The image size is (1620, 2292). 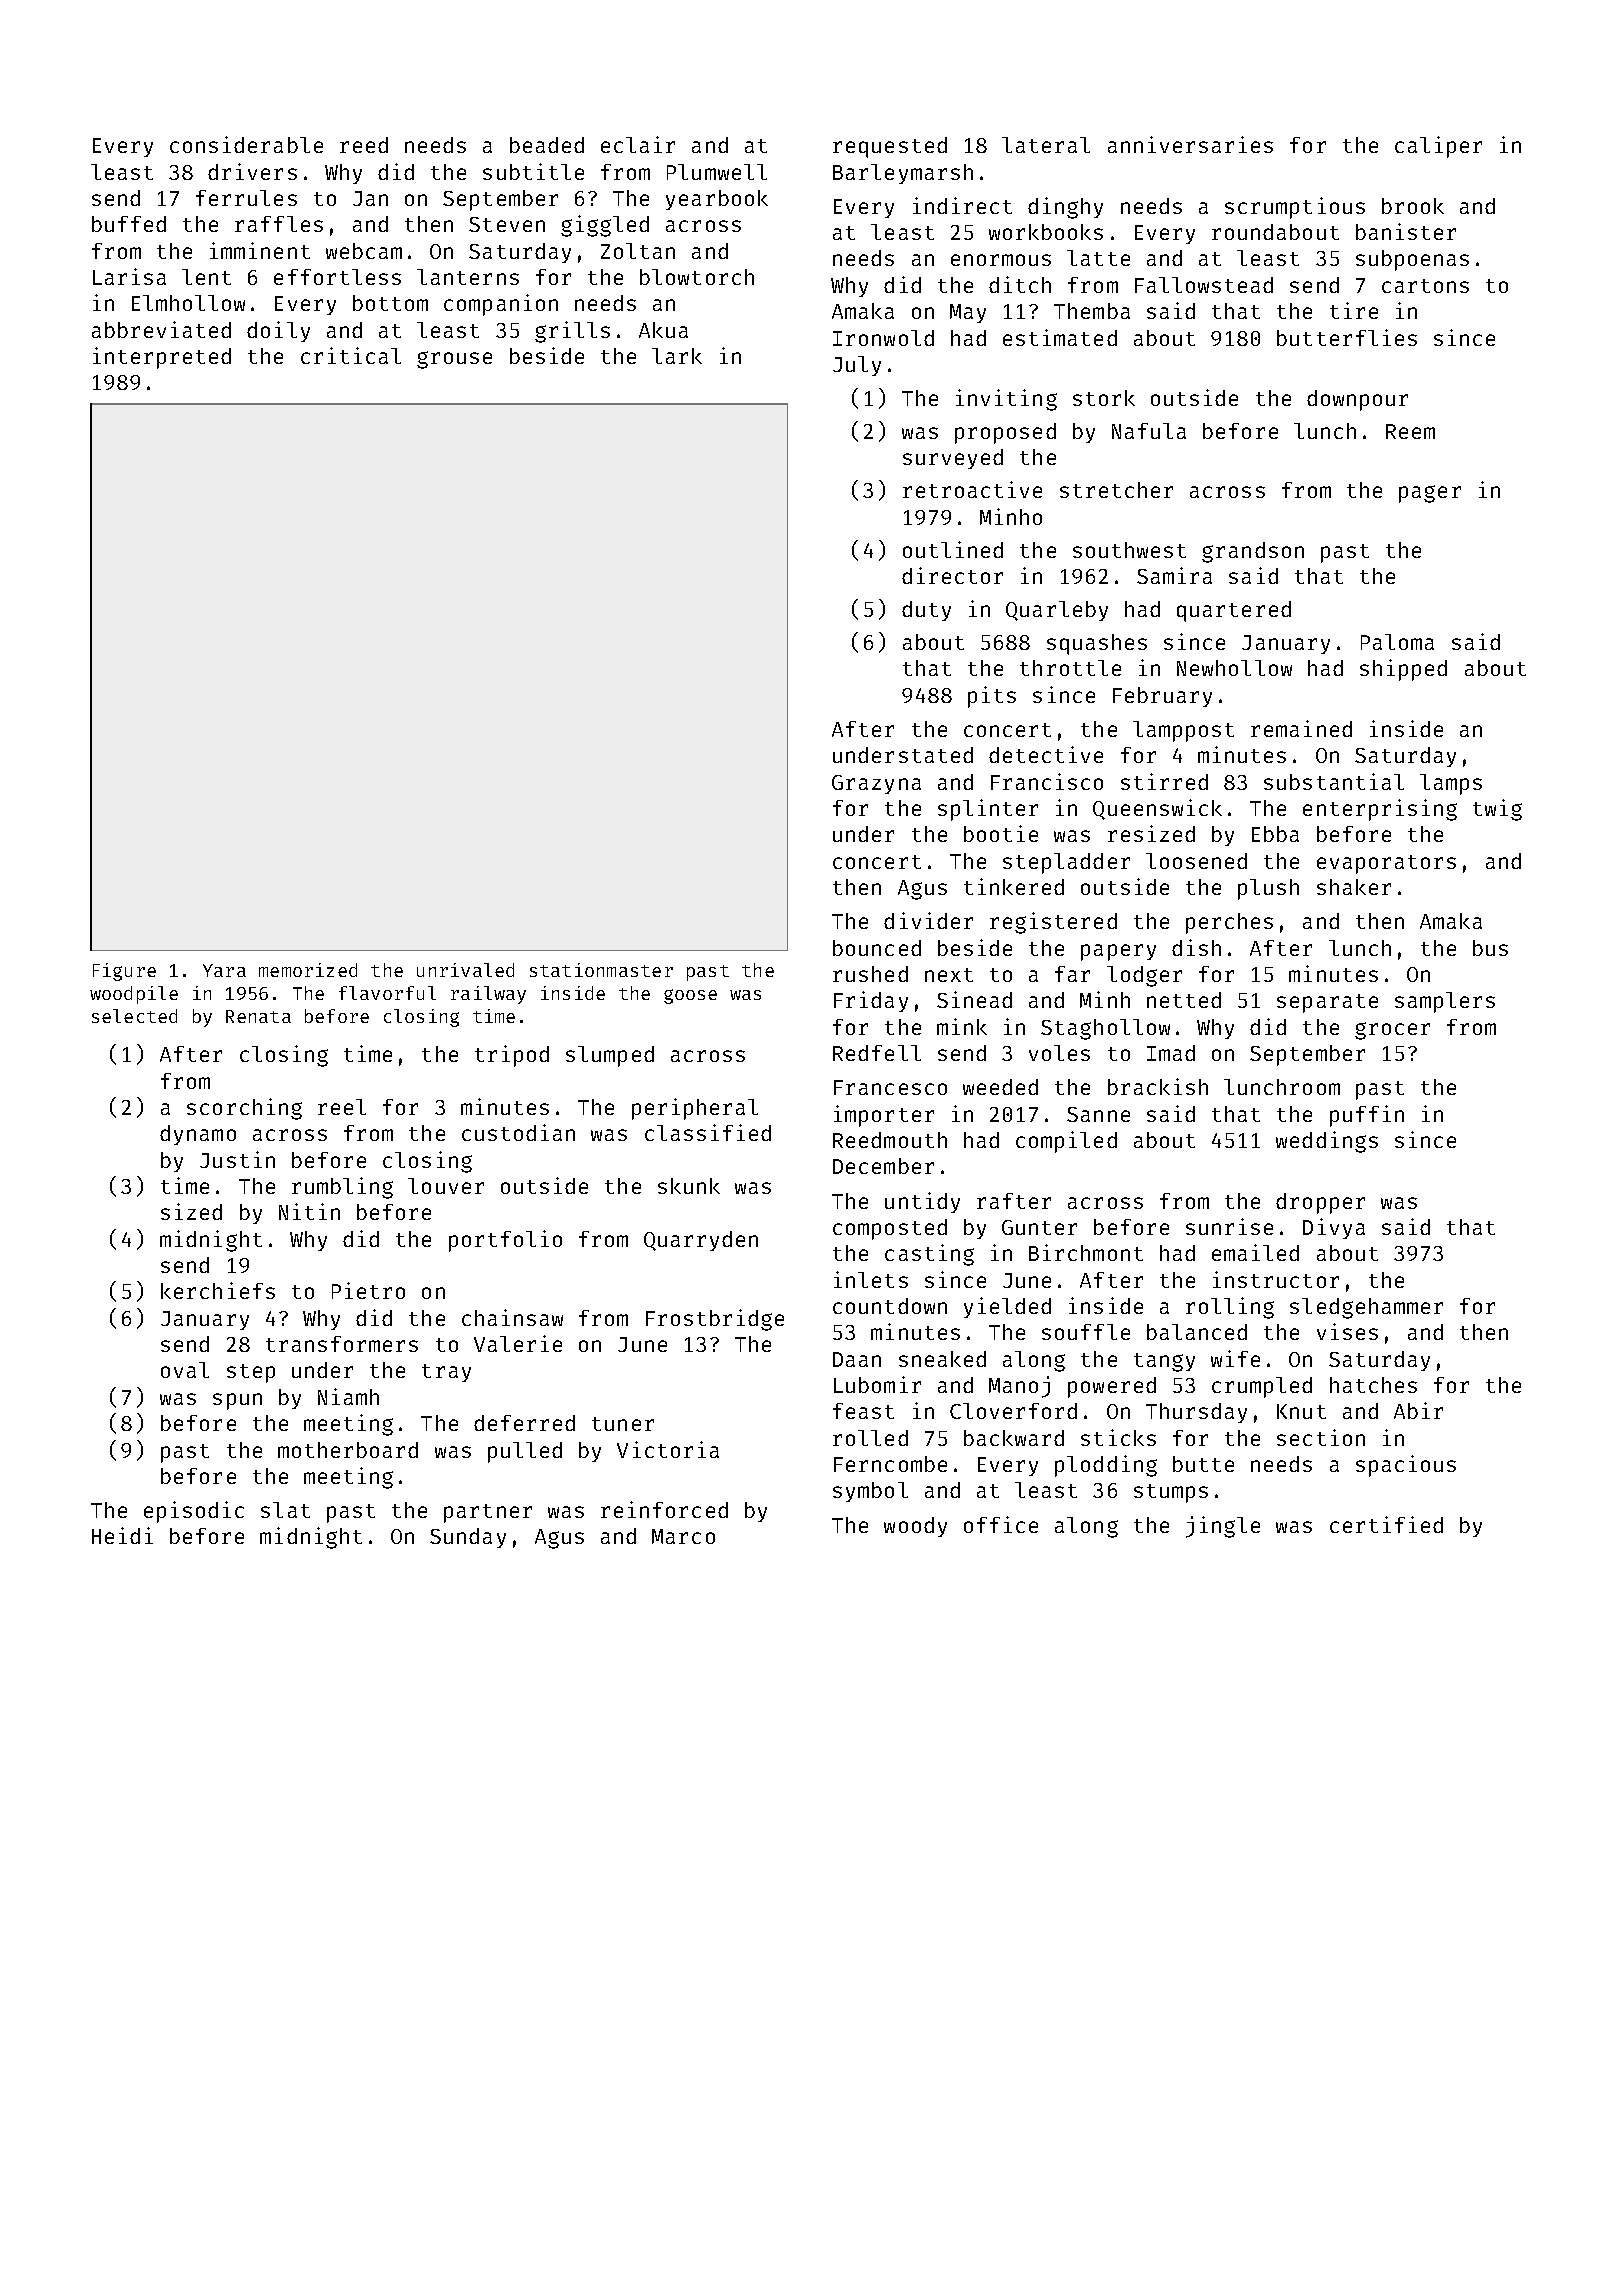 What do you see at coordinates (547, 145) in the image?
I see `beaded` at bounding box center [547, 145].
